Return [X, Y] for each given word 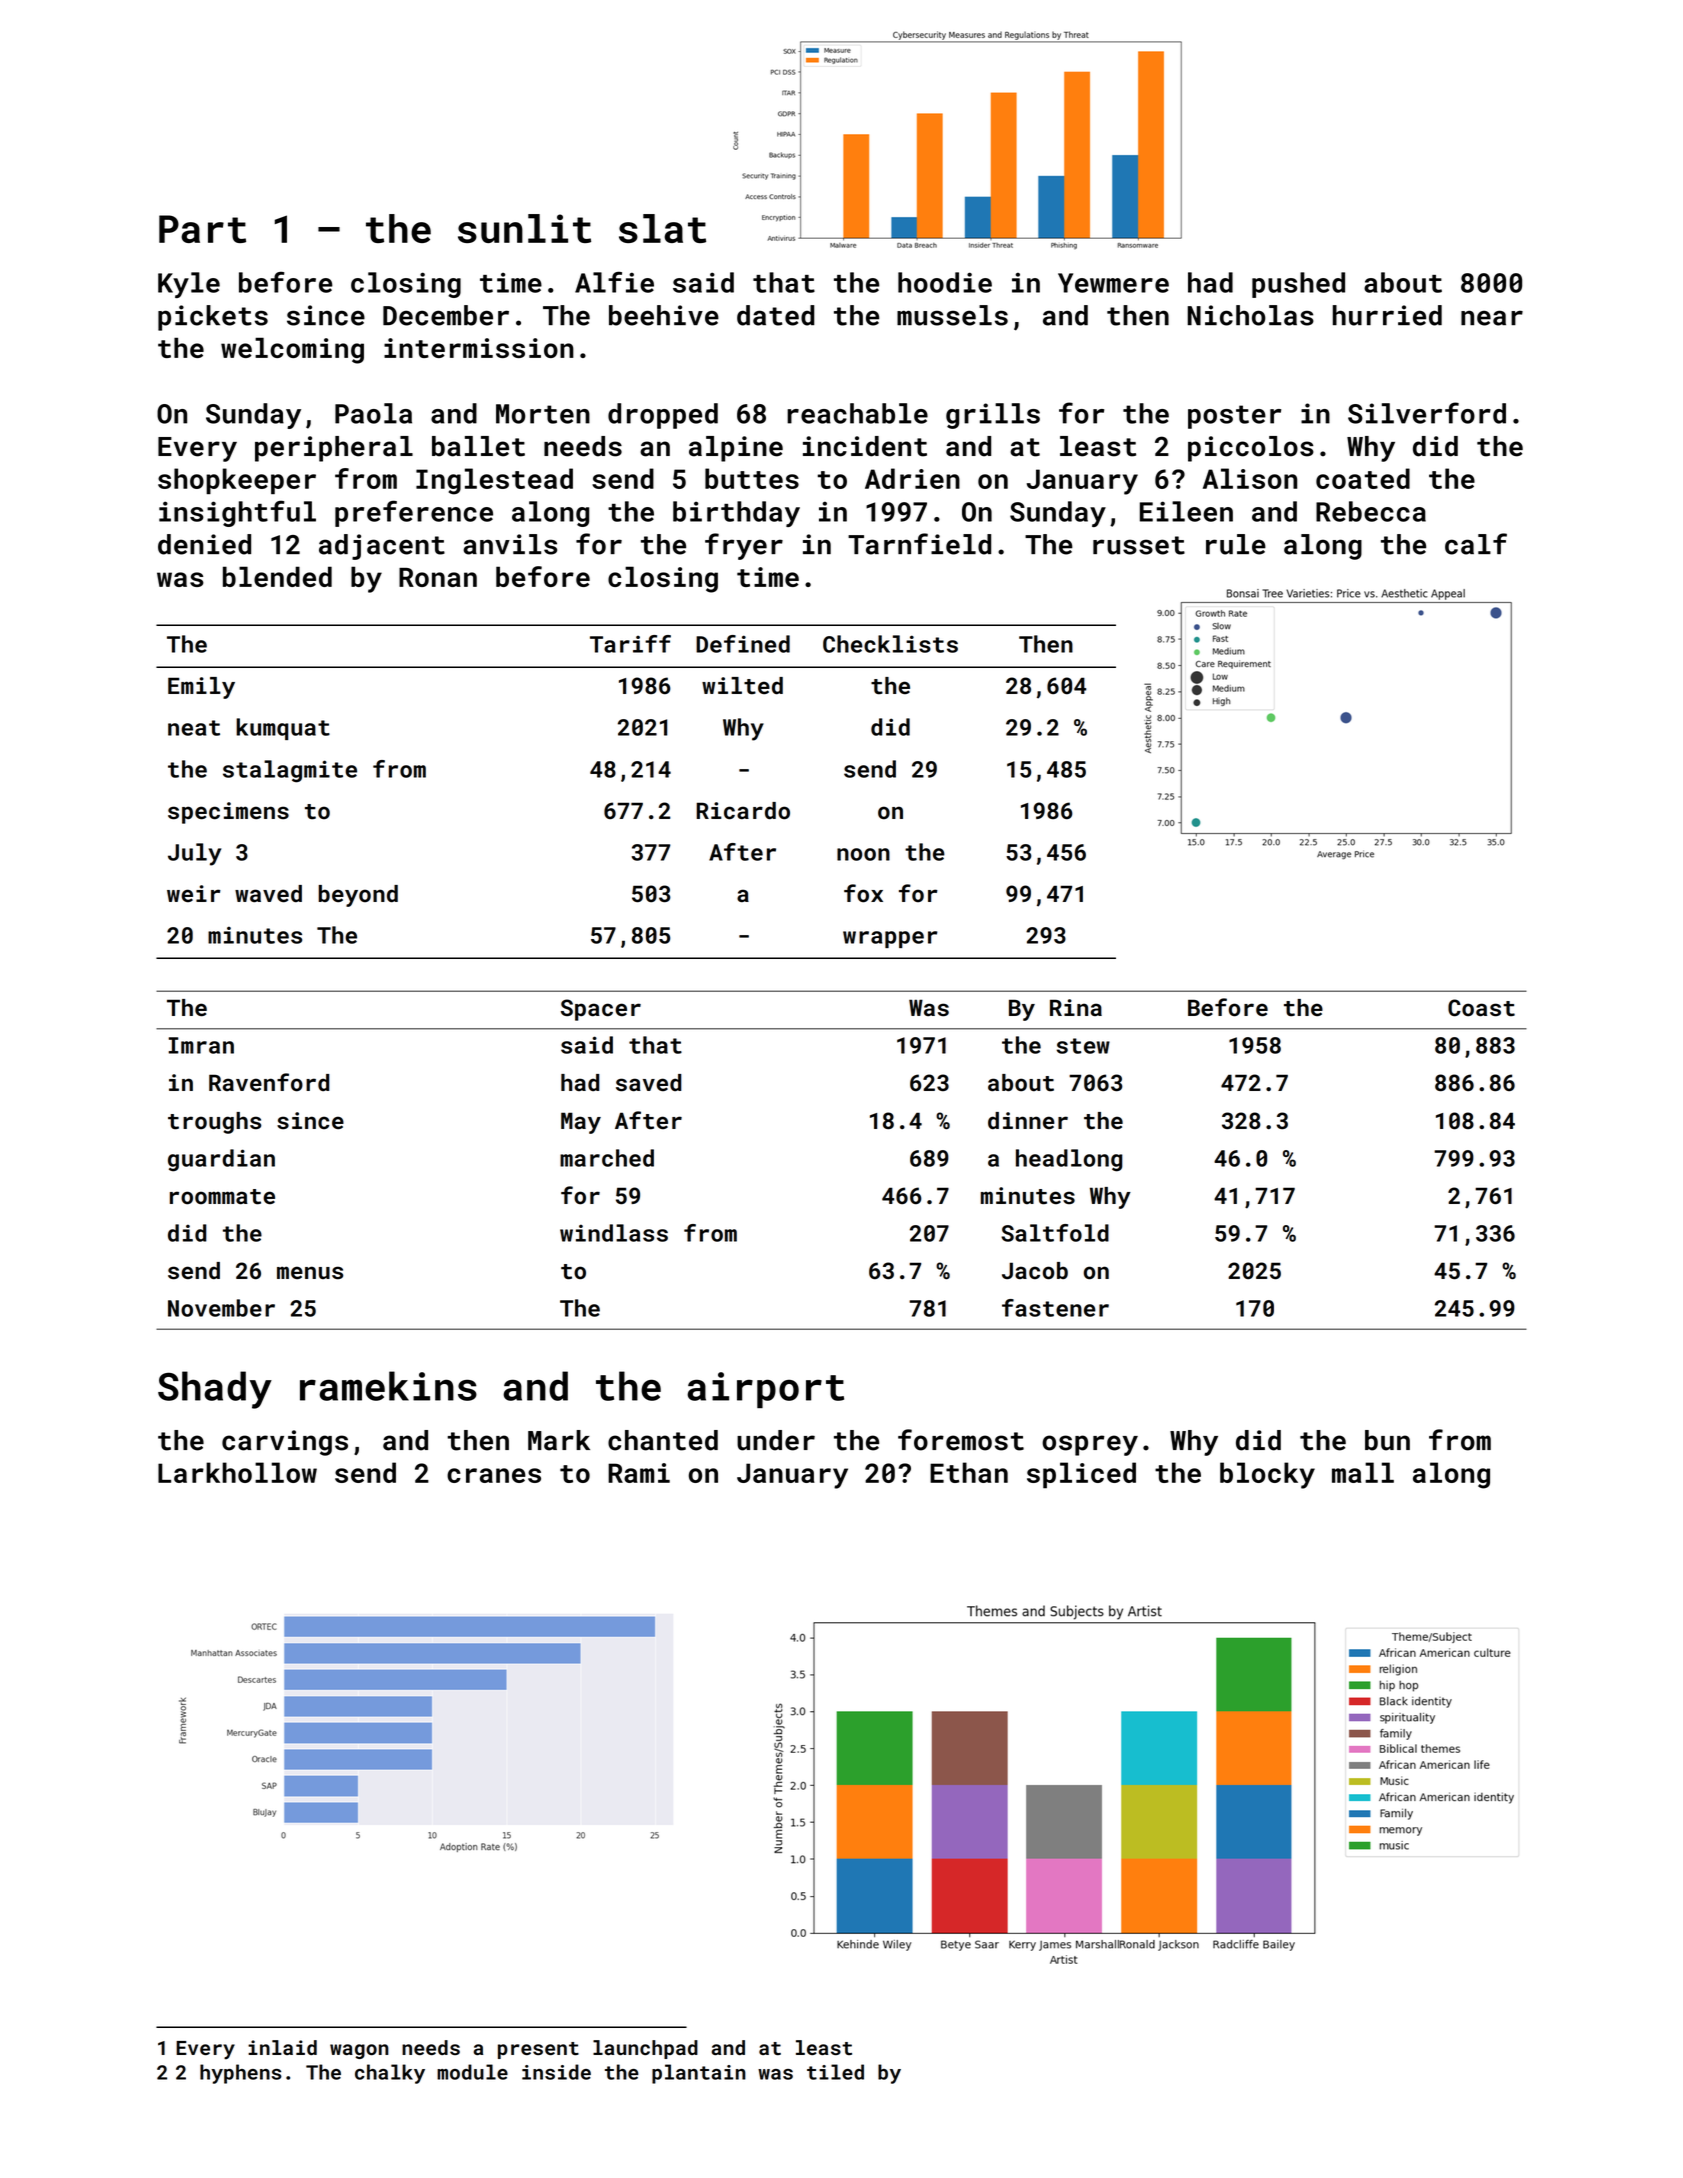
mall [1363, 1472]
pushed [1298, 285]
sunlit [524, 228]
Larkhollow [237, 1472]
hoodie [945, 282]
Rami [639, 1473]
